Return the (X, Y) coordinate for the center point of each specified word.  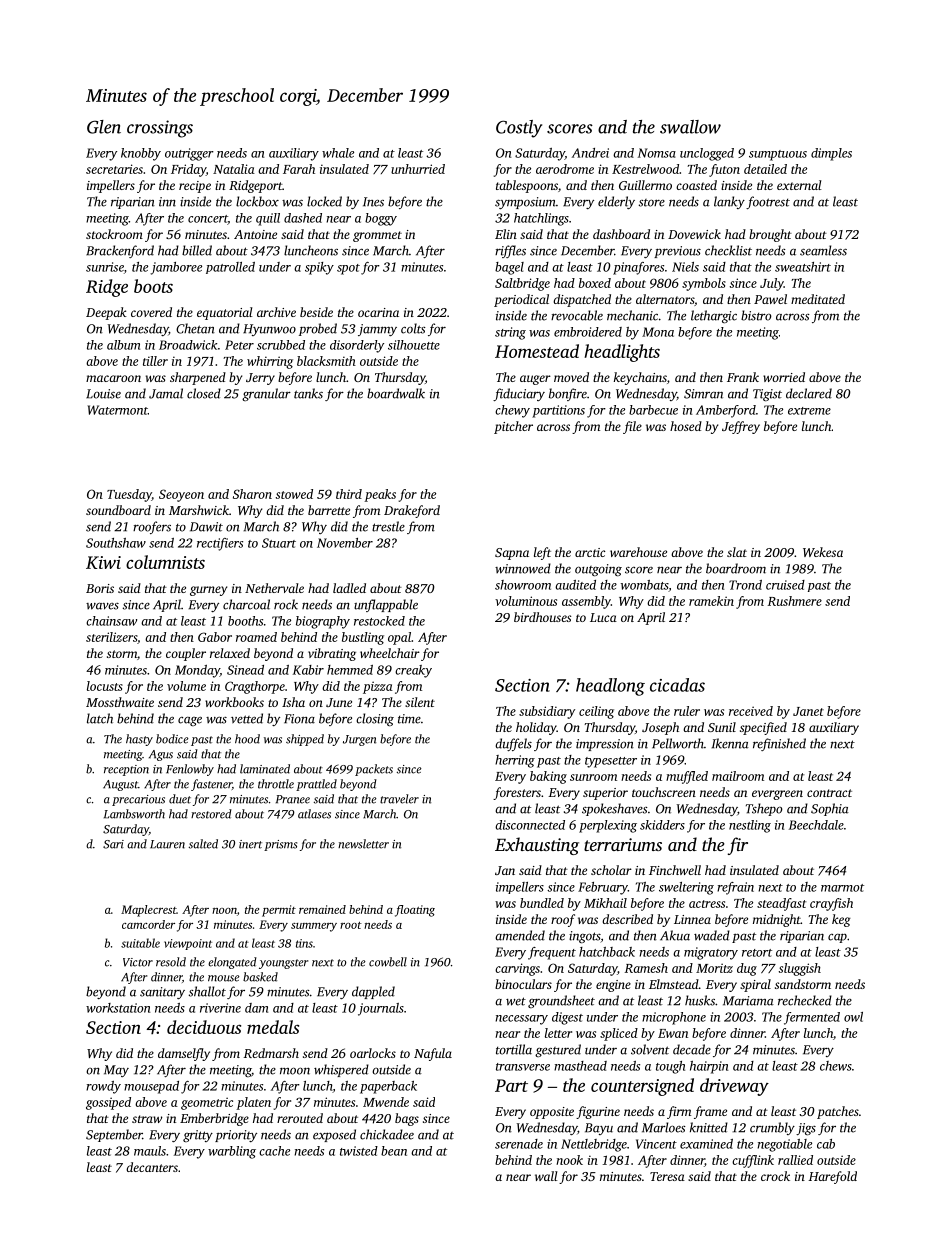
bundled (542, 903)
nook (569, 1160)
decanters (152, 1167)
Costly (519, 129)
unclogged (707, 154)
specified (763, 728)
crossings (160, 129)
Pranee (293, 799)
